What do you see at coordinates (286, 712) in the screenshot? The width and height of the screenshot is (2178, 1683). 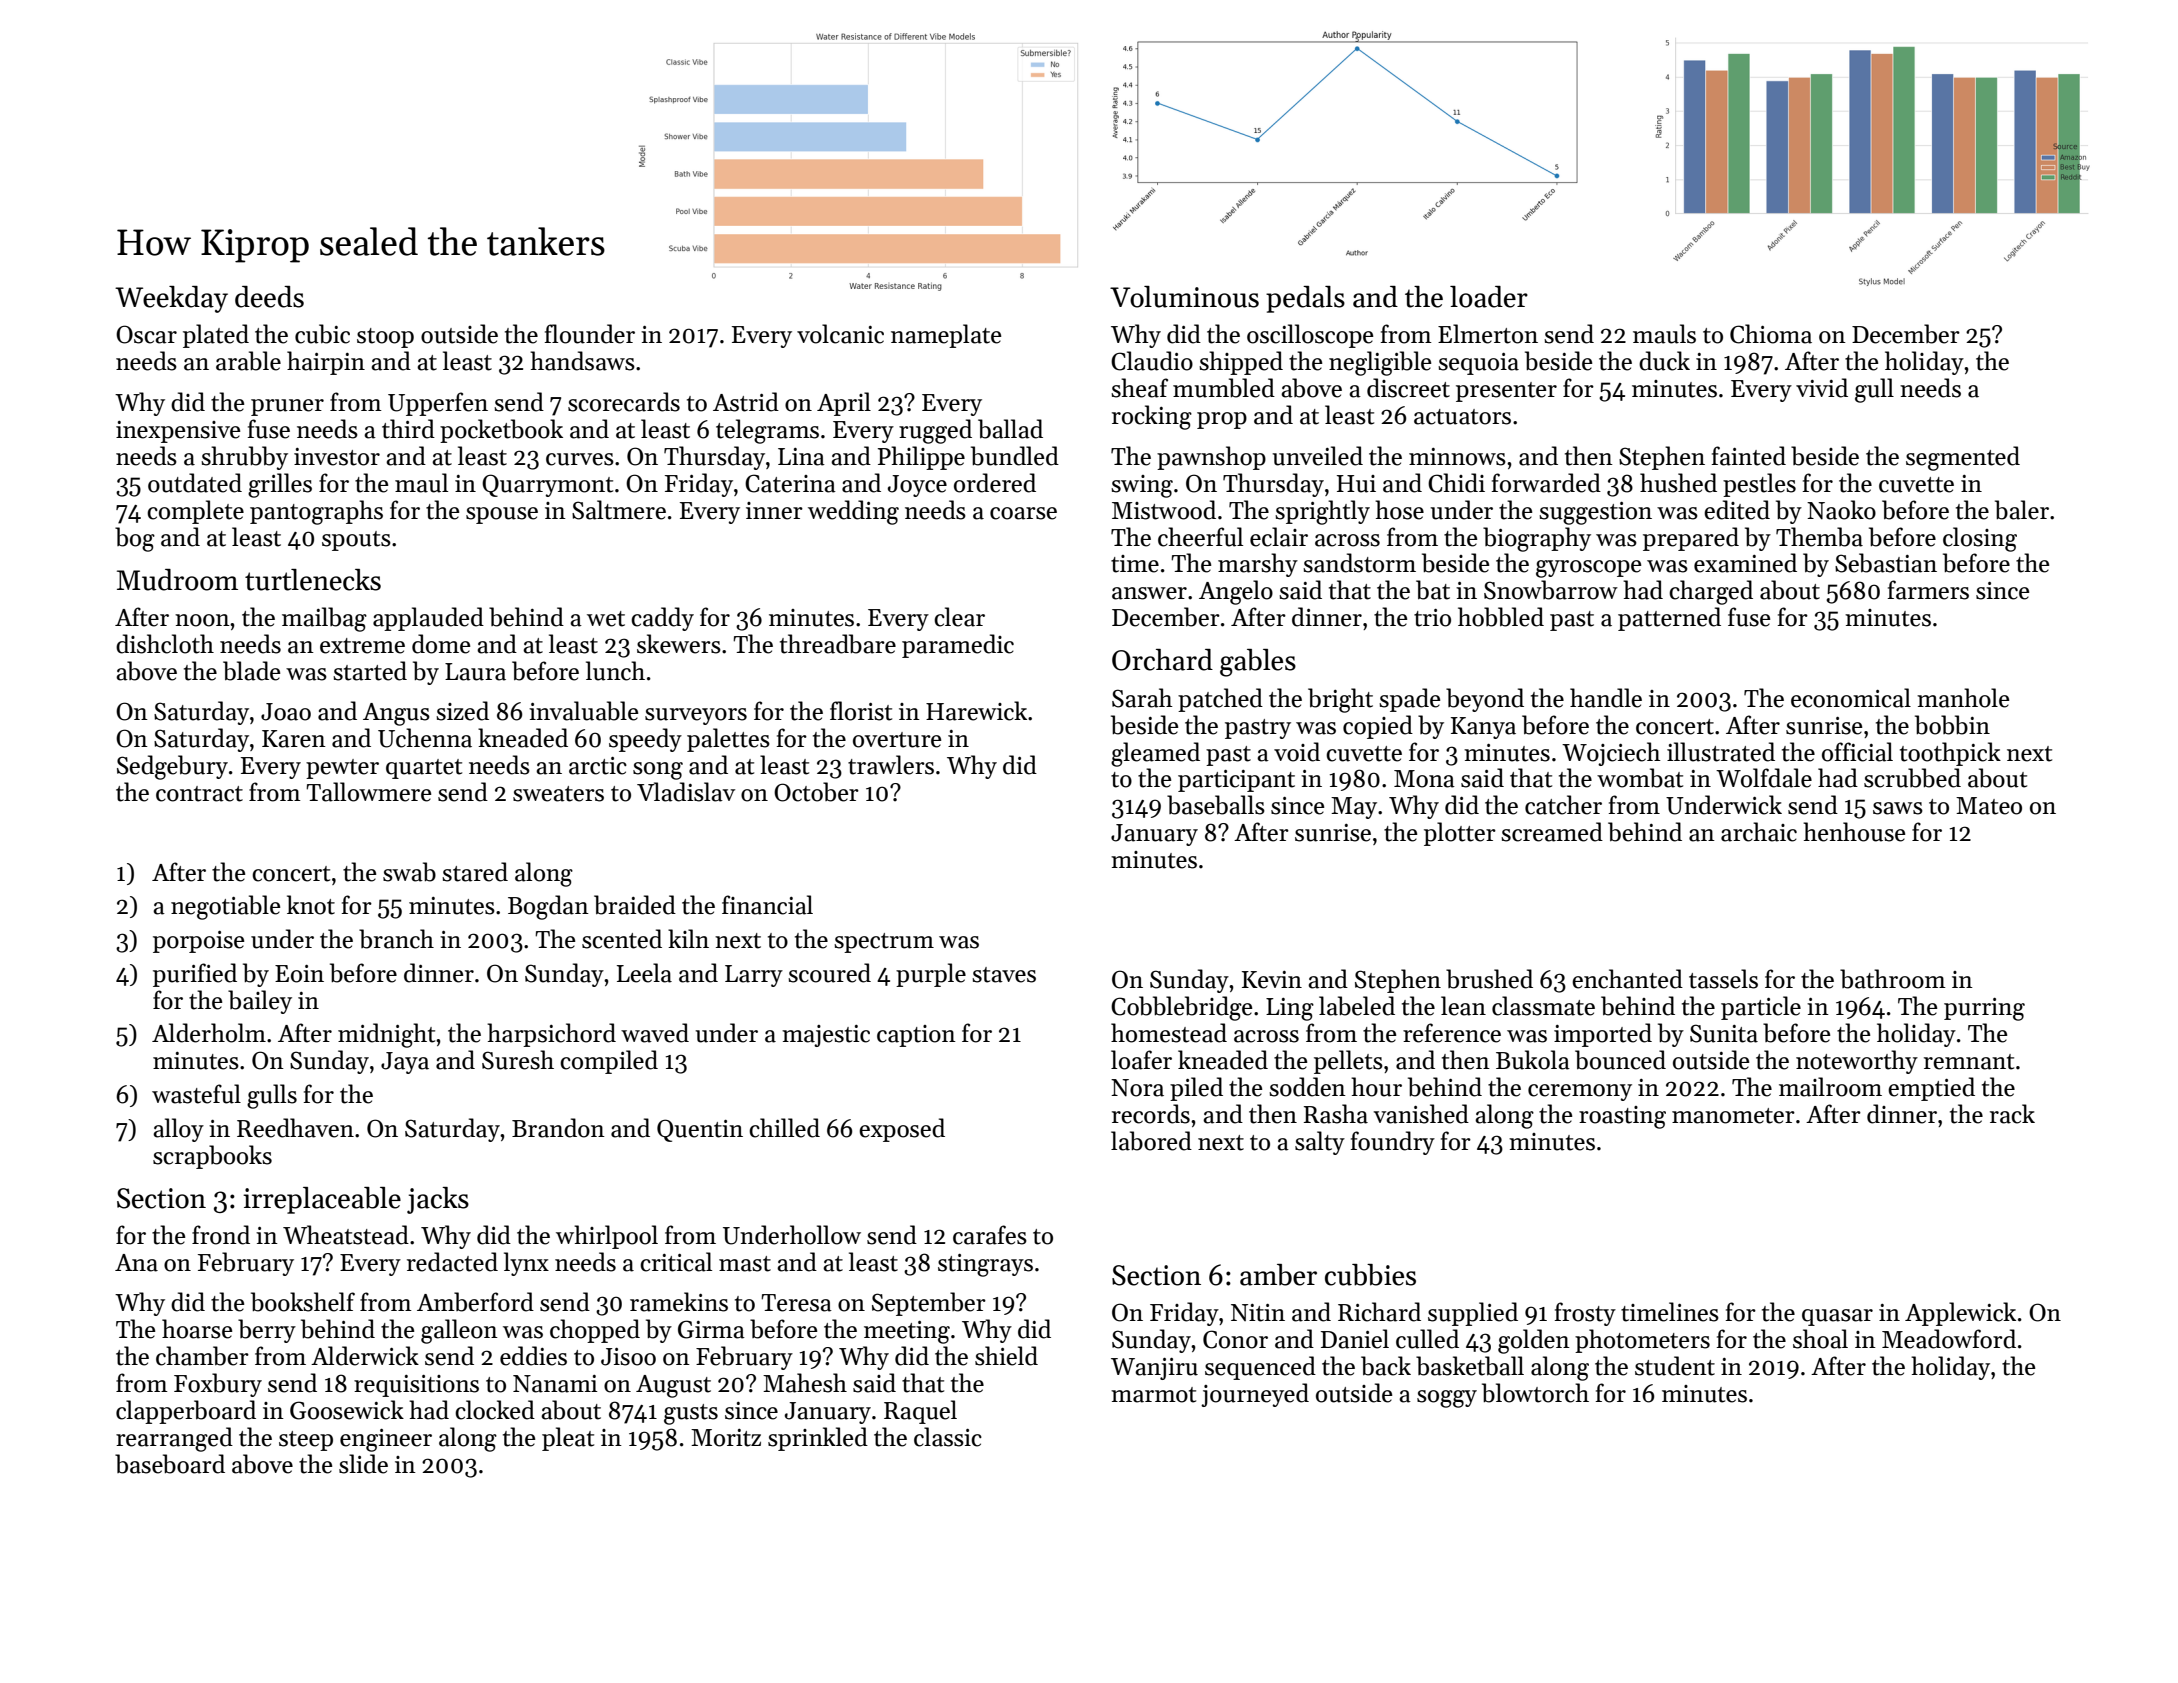 I see `Joao` at bounding box center [286, 712].
